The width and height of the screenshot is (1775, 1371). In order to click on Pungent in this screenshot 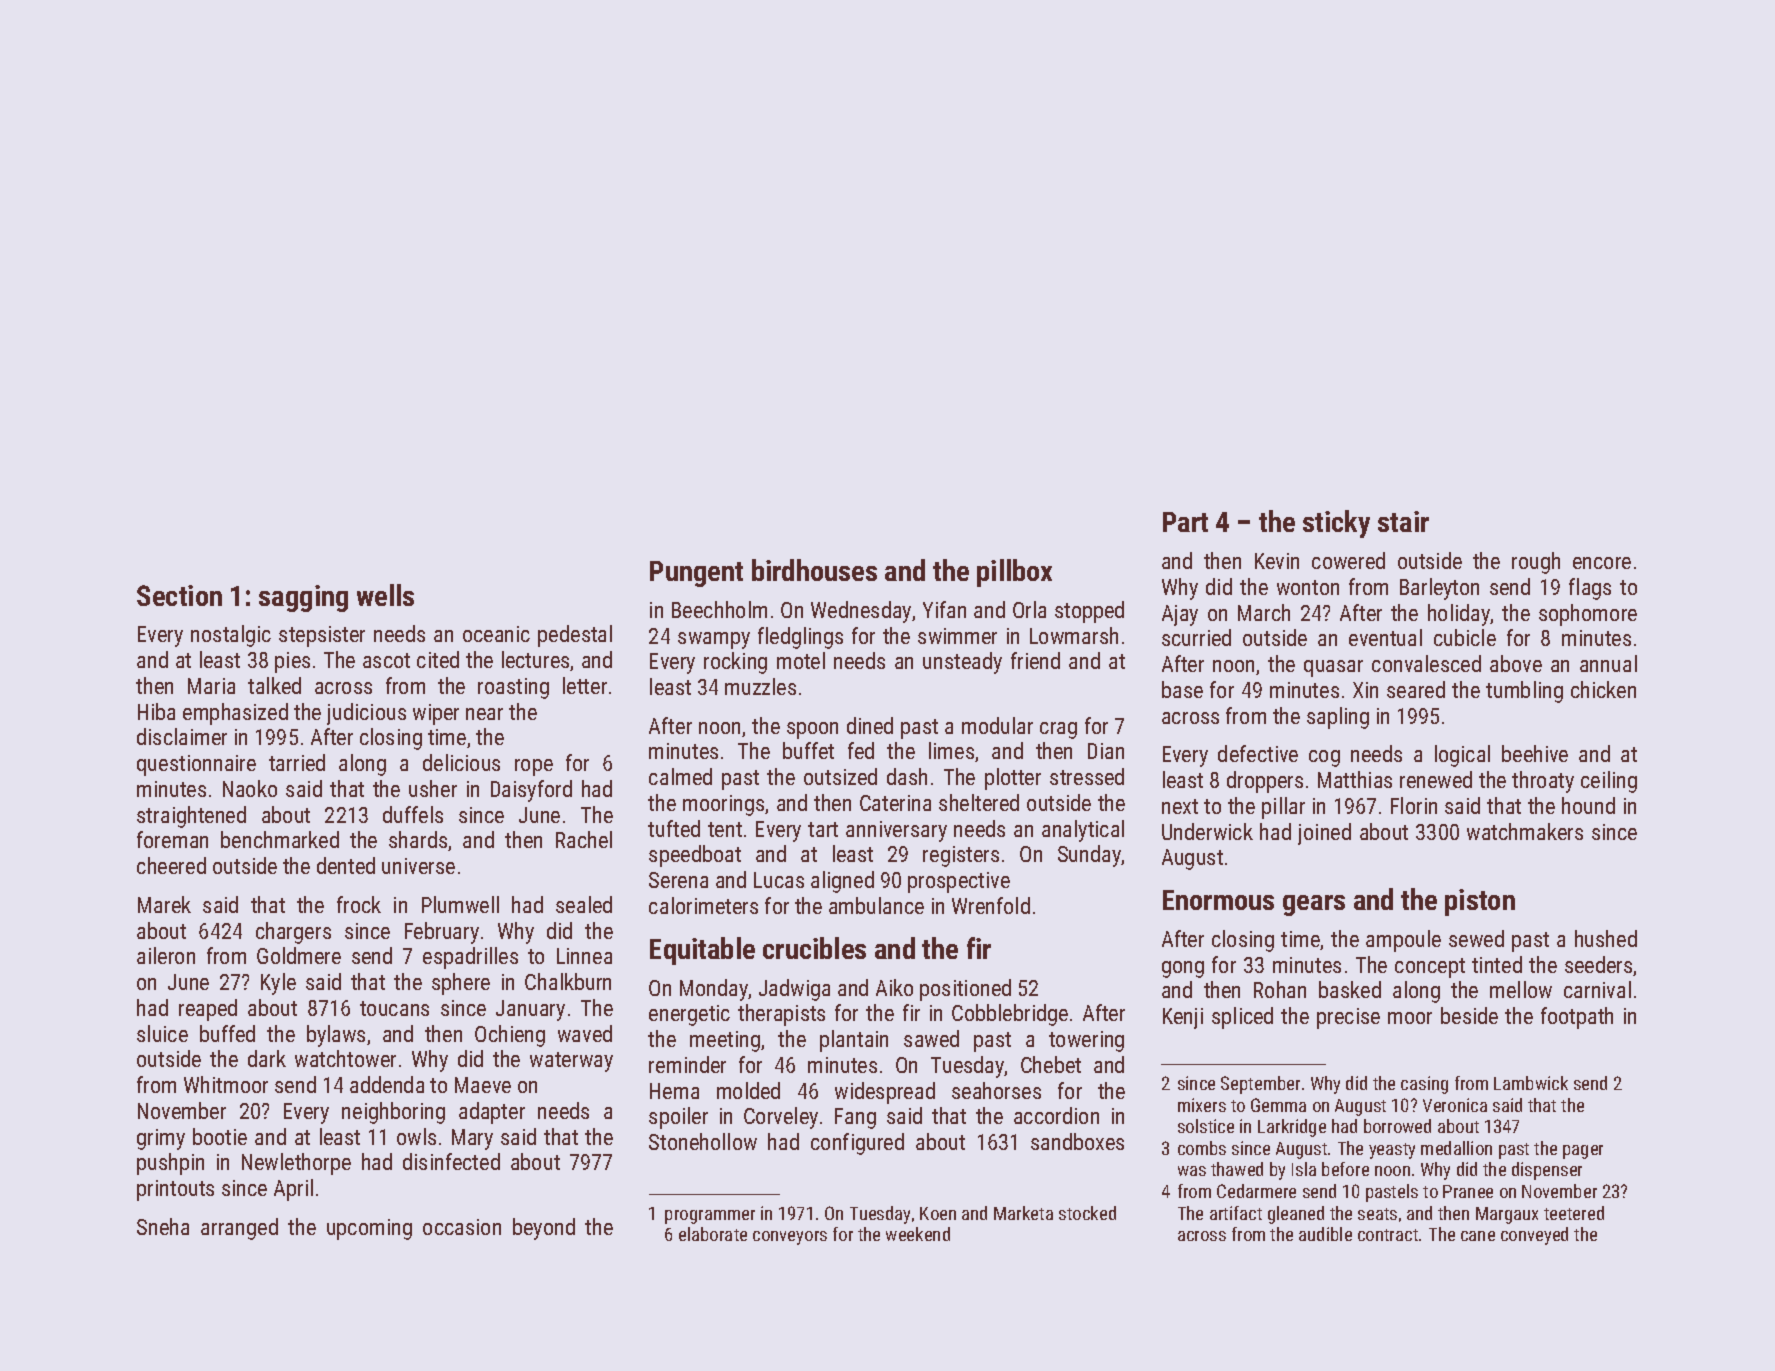, I will do `click(696, 574)`.
